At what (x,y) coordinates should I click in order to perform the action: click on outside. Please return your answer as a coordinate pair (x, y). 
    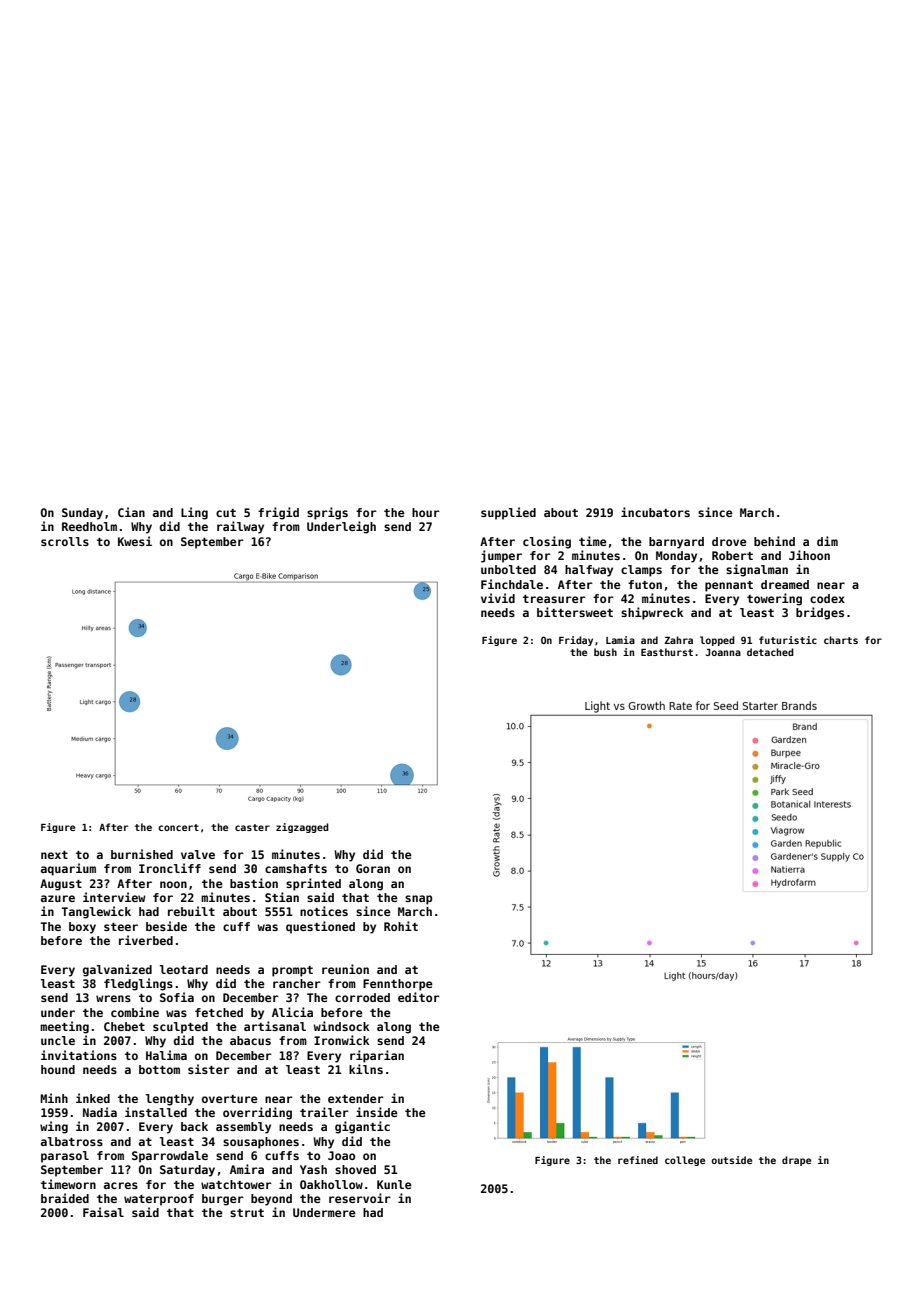
    Looking at the image, I should click on (731, 1160).
